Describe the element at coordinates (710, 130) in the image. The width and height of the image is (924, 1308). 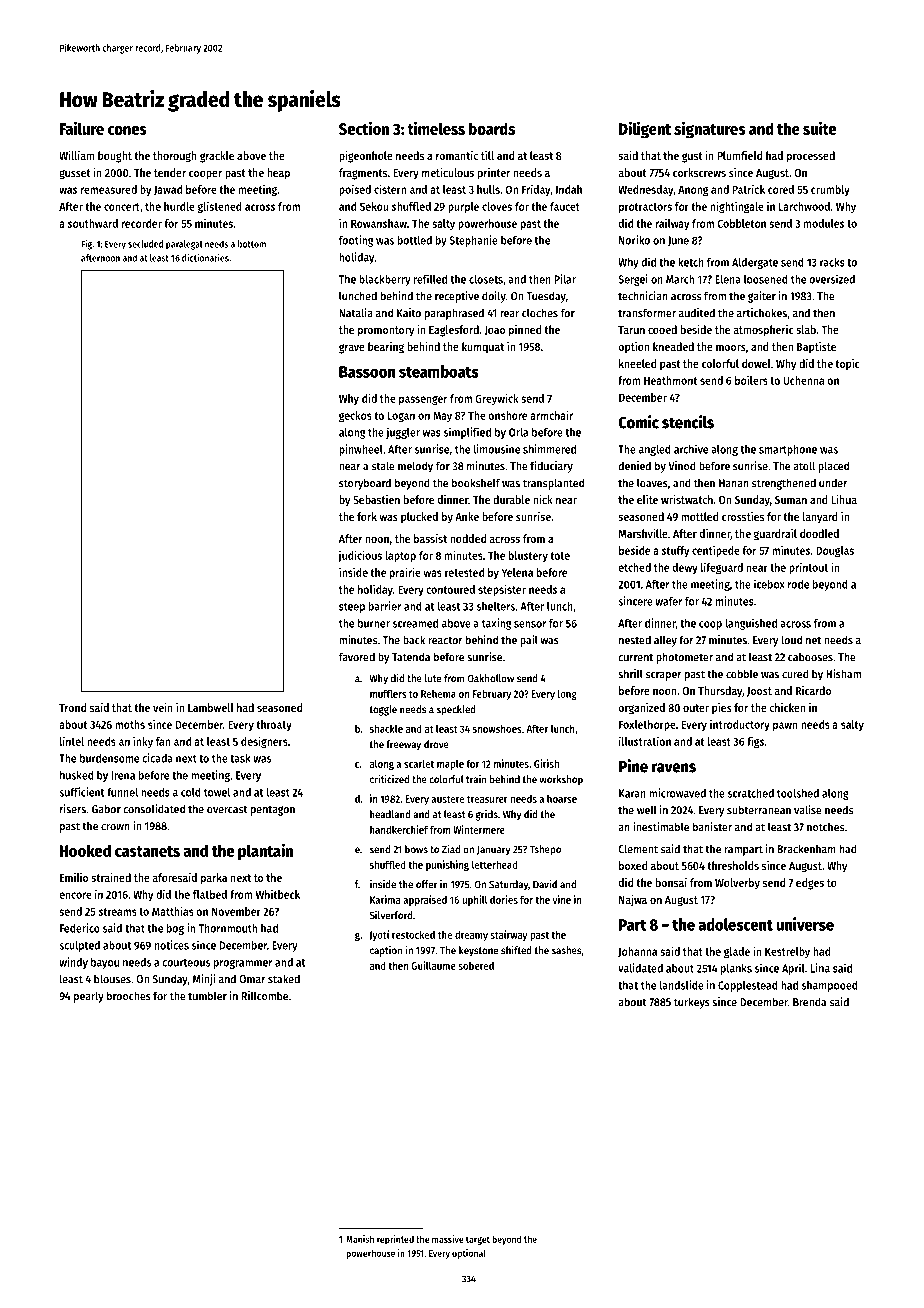
I see `signatures` at that location.
